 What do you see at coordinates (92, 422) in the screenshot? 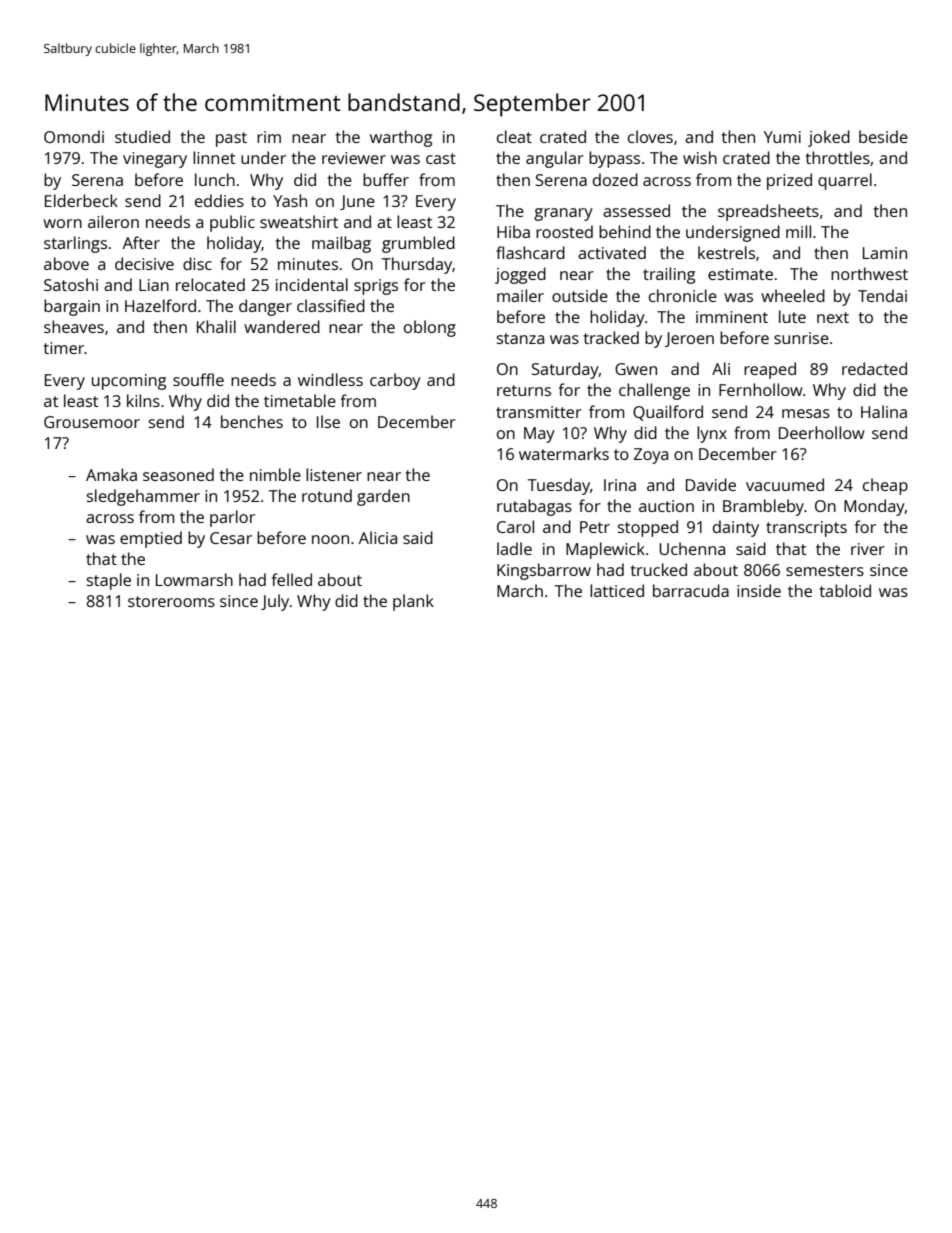
I see `Grousemoor` at bounding box center [92, 422].
